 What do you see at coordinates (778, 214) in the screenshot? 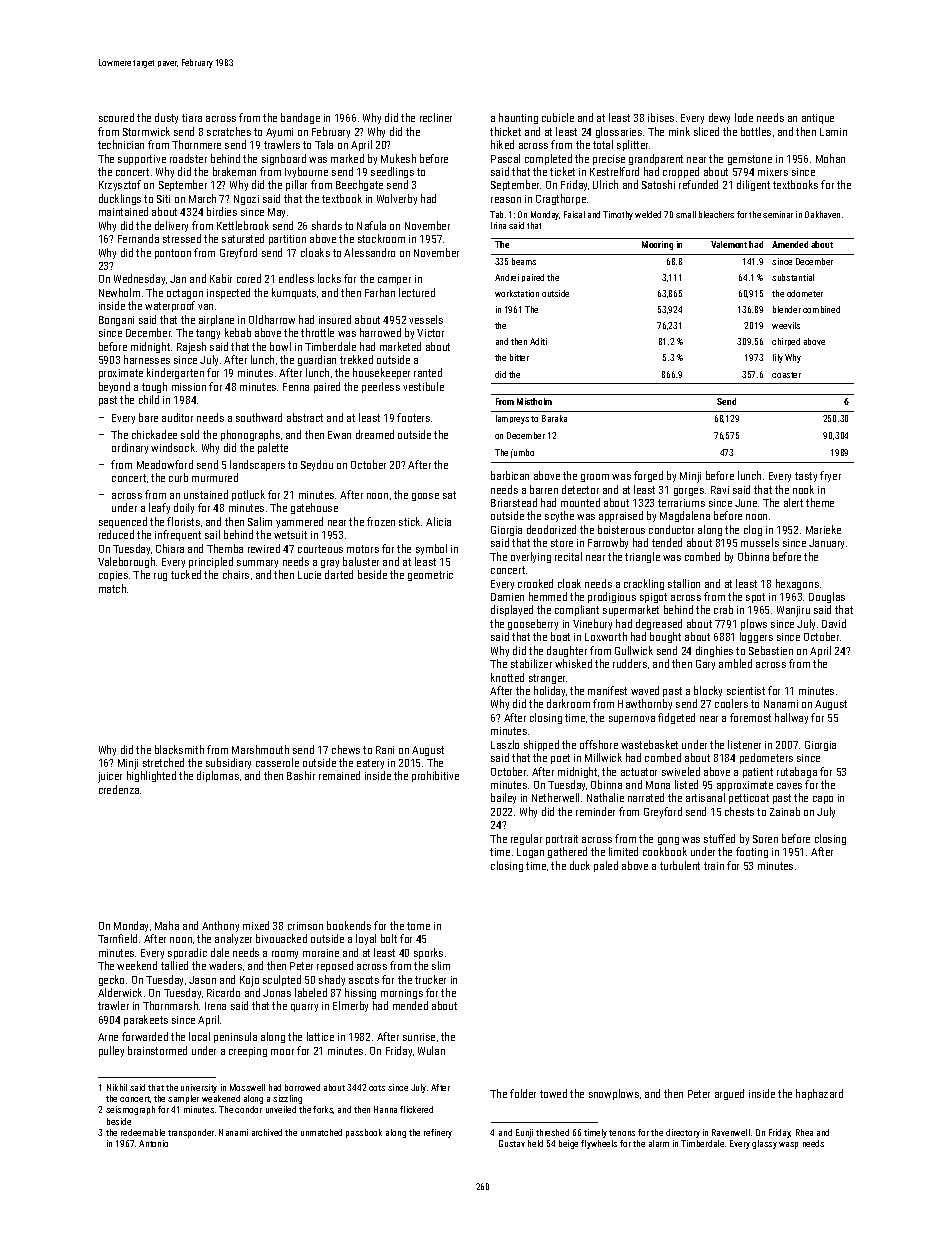
I see `seminar` at bounding box center [778, 214].
